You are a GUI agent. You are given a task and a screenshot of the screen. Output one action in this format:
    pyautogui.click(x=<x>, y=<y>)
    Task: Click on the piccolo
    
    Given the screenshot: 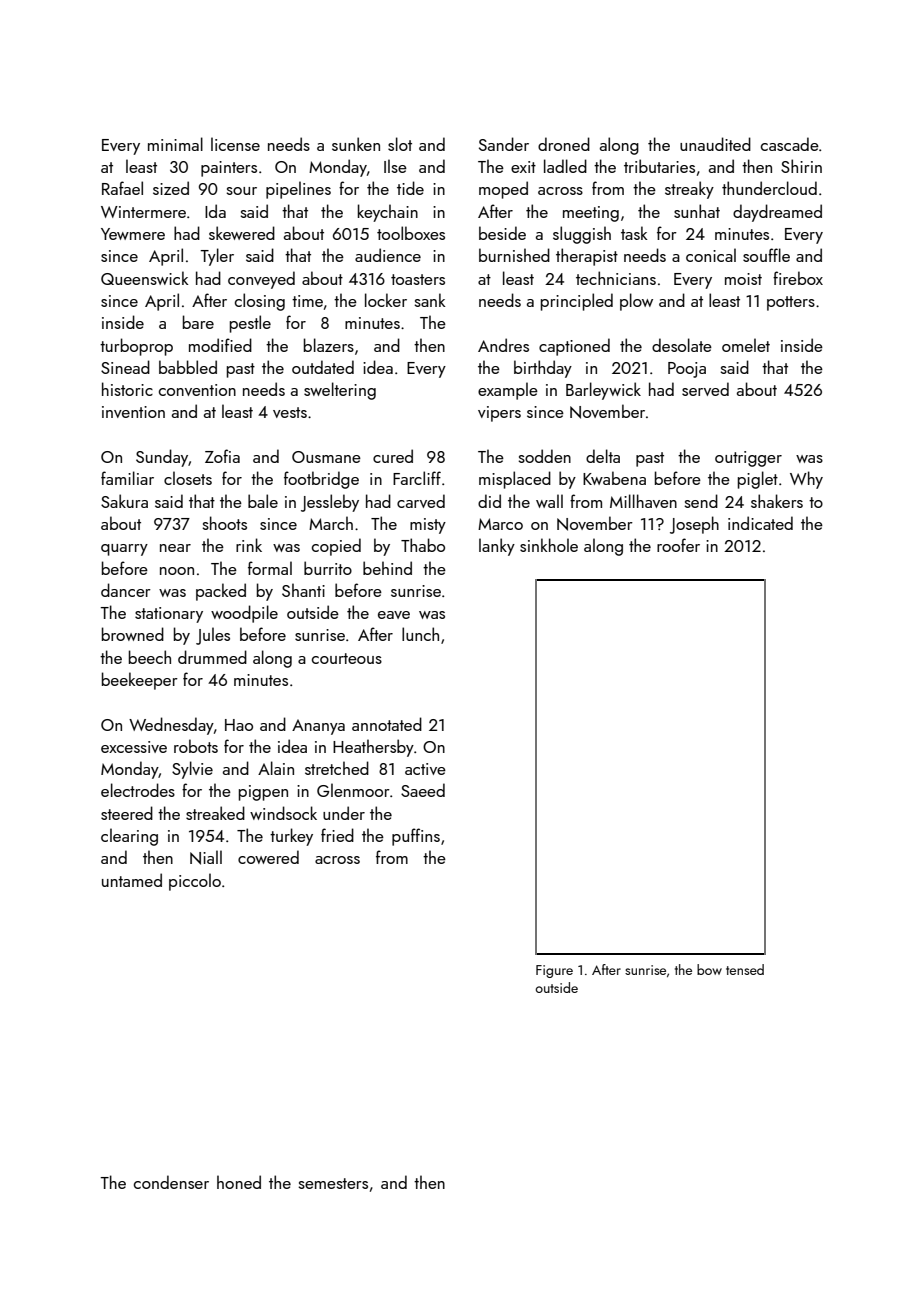 What is the action you would take?
    pyautogui.click(x=195, y=882)
